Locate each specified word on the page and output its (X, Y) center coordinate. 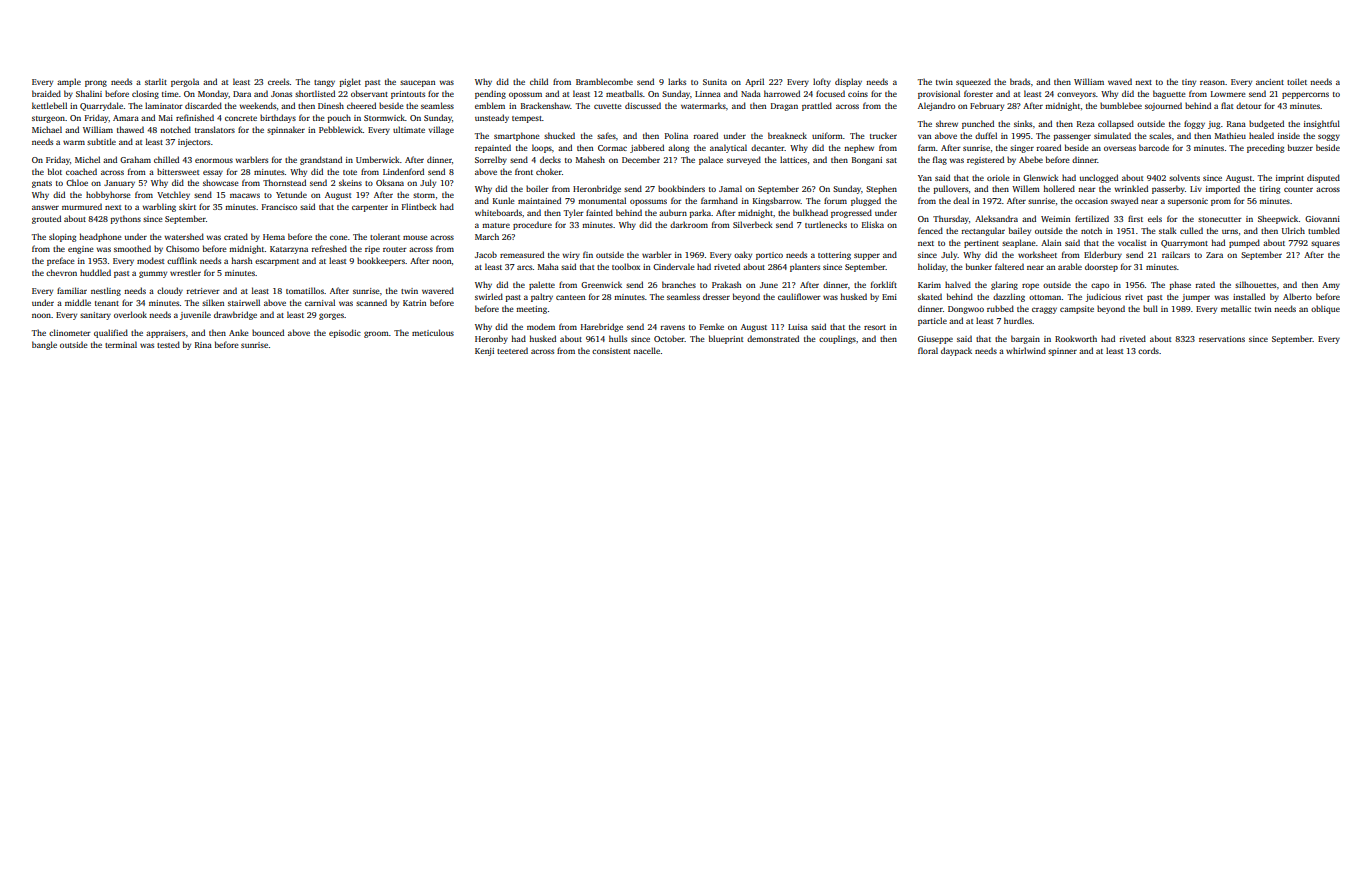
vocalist (1132, 242)
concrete (241, 118)
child (539, 81)
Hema (274, 237)
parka (700, 213)
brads (1020, 81)
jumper (1196, 298)
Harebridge (602, 327)
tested (168, 344)
